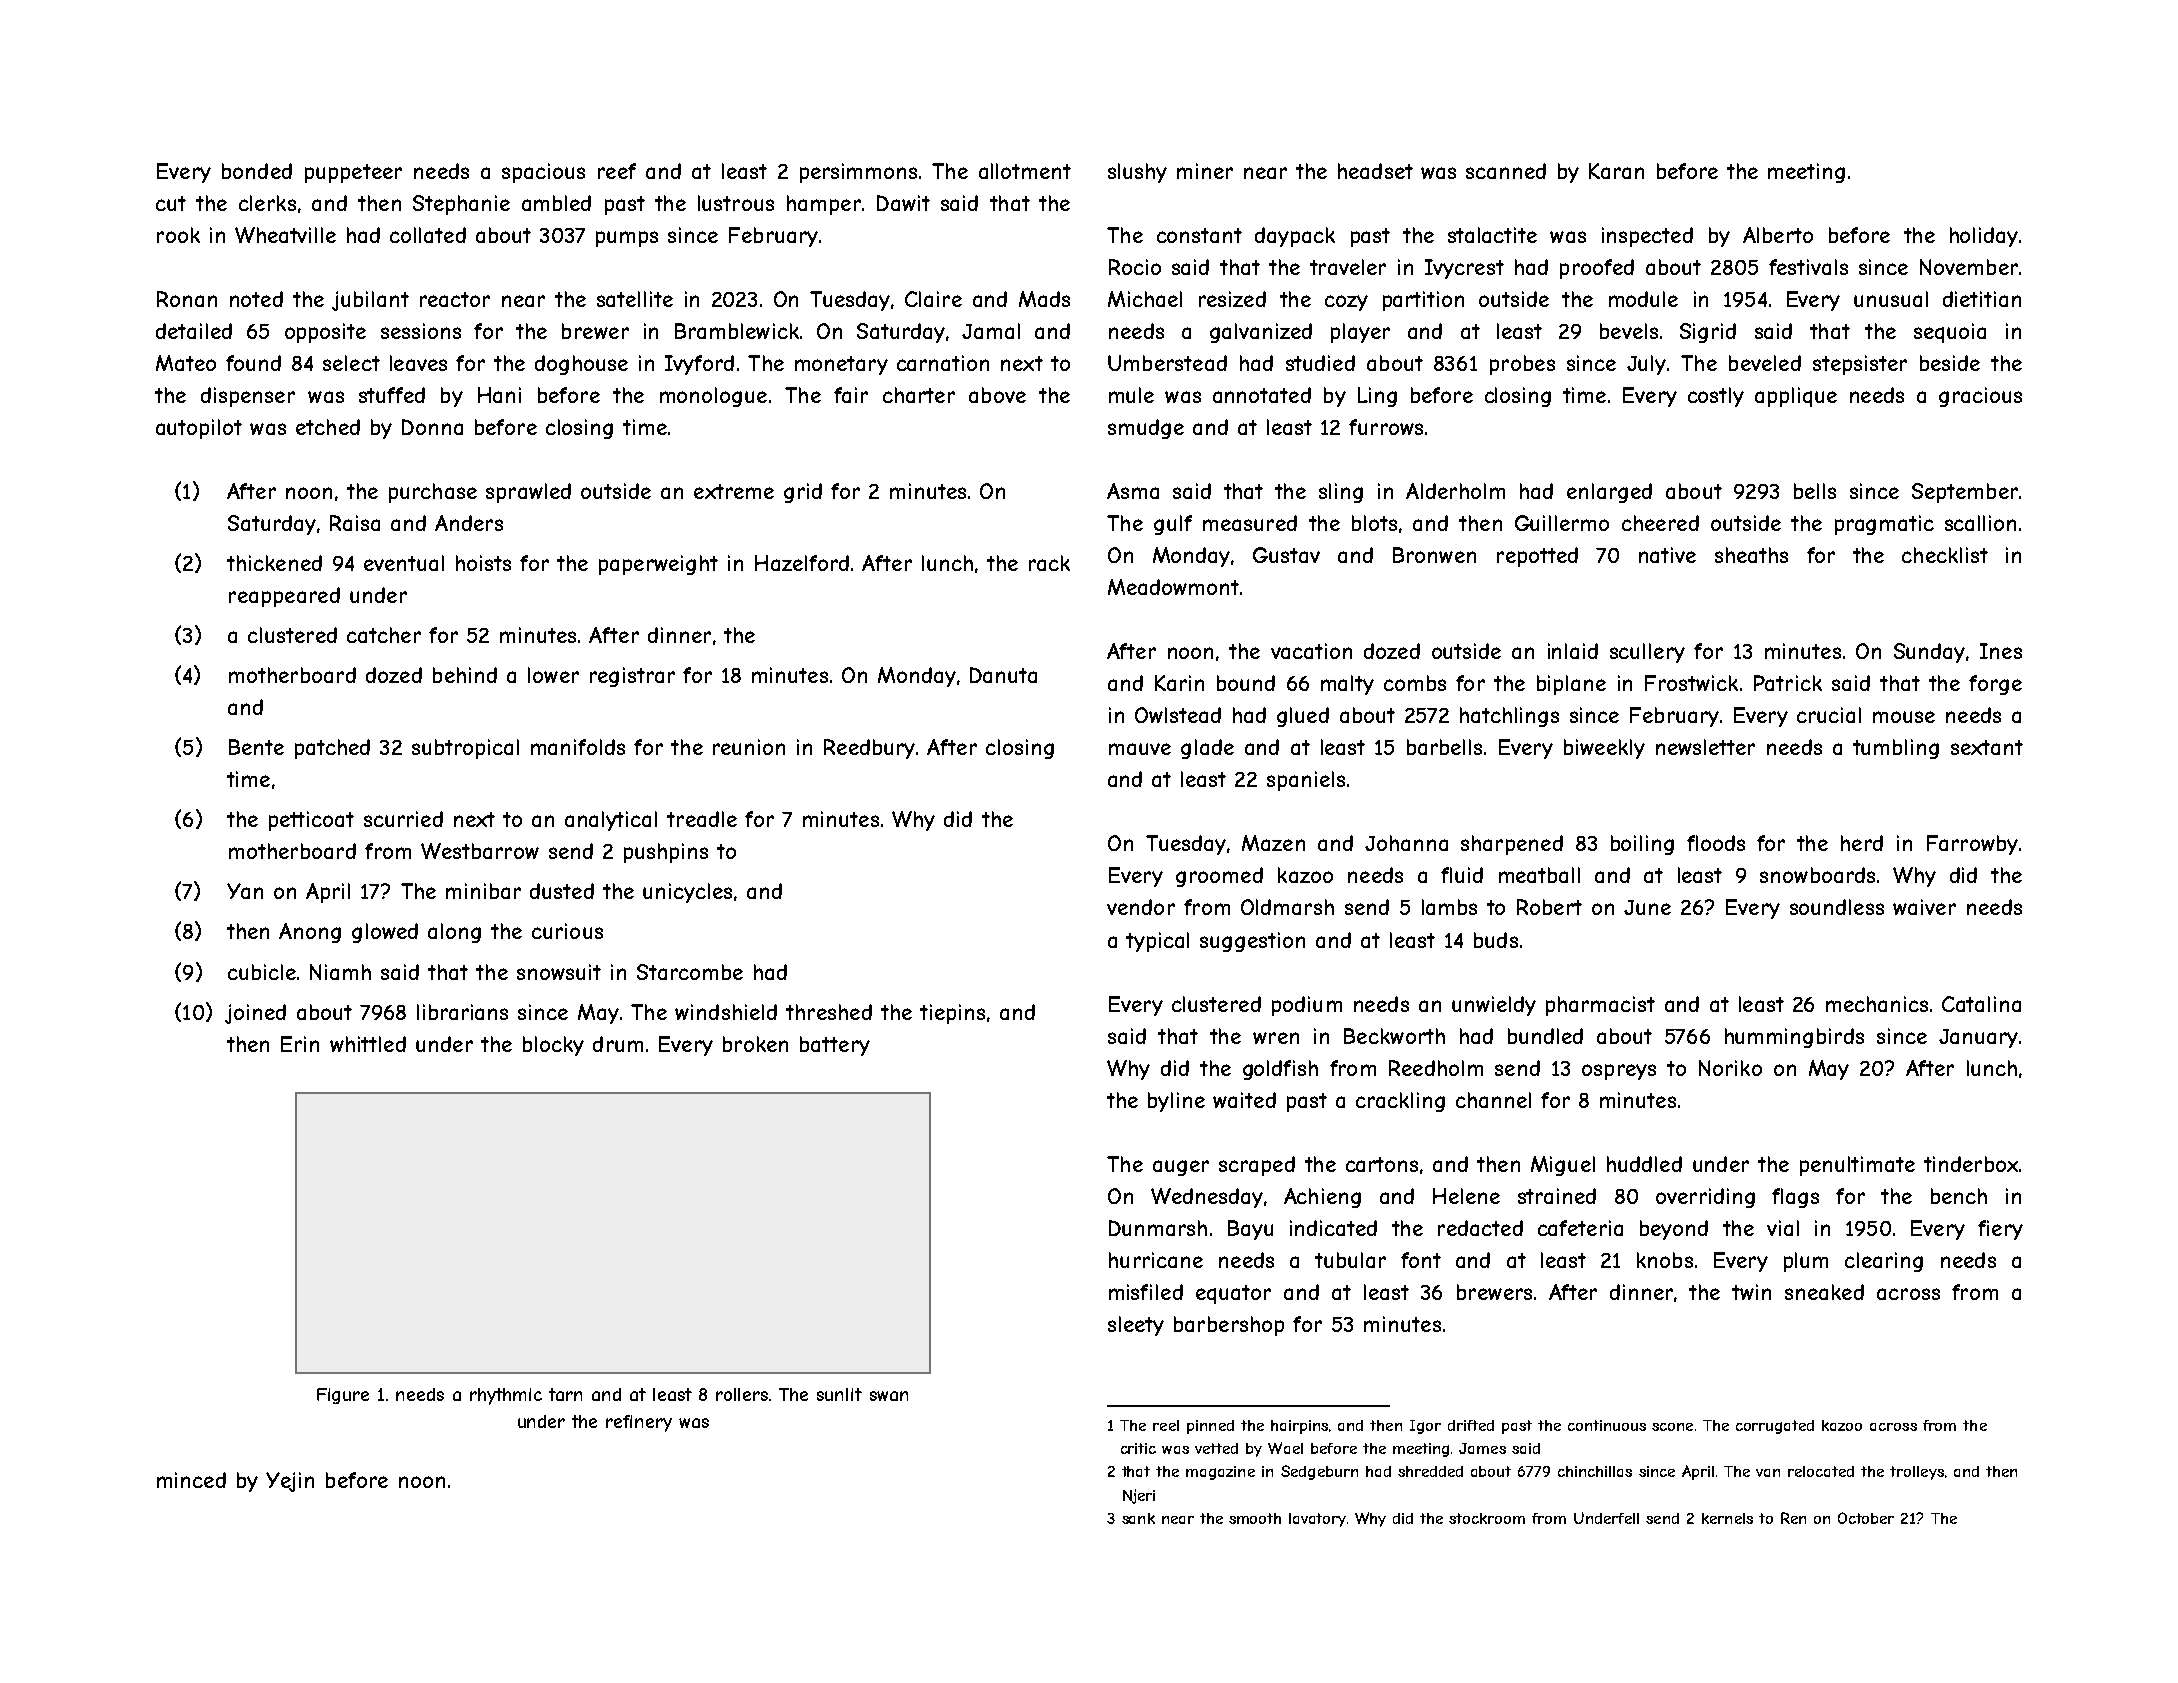 The width and height of the image is (2178, 1683). I want to click on measured, so click(1250, 523).
